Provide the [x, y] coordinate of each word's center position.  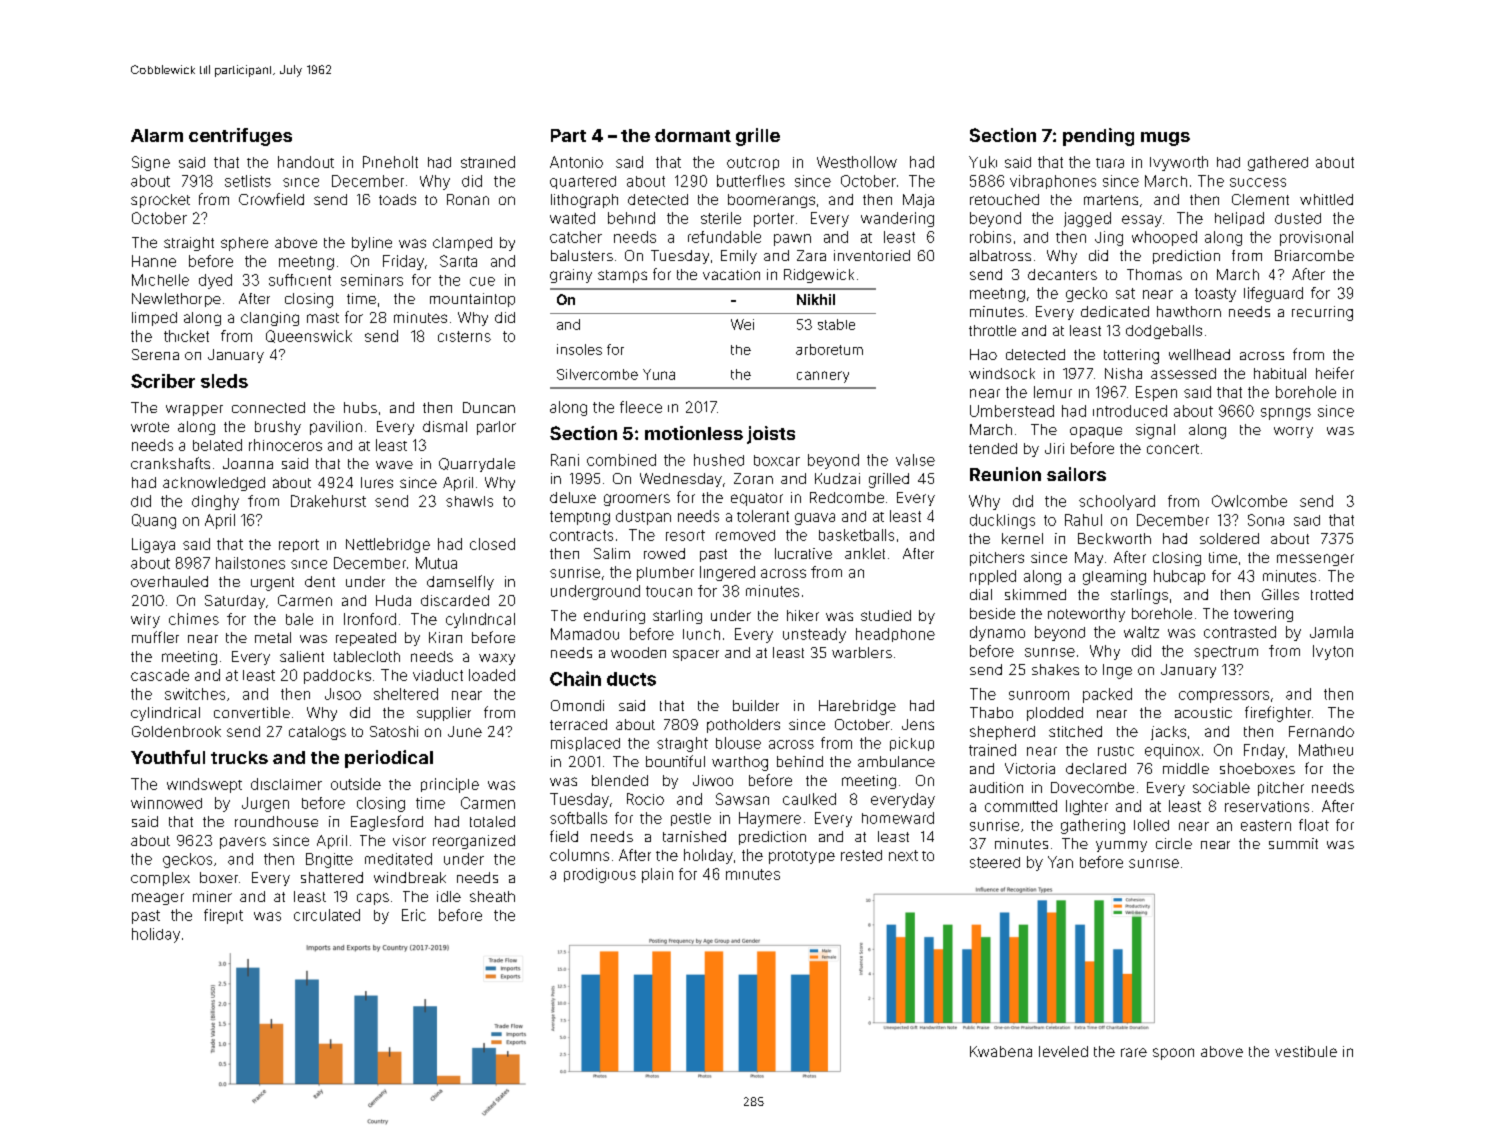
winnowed [166, 803]
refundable [724, 237]
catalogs [317, 733]
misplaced [585, 744]
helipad [1239, 219]
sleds [224, 381]
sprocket [160, 201]
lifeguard [1273, 294]
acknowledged [214, 484]
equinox [1172, 751]
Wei [742, 324]
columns [579, 855]
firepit [223, 916]
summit [1293, 843]
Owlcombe [1249, 501]
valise [915, 460]
